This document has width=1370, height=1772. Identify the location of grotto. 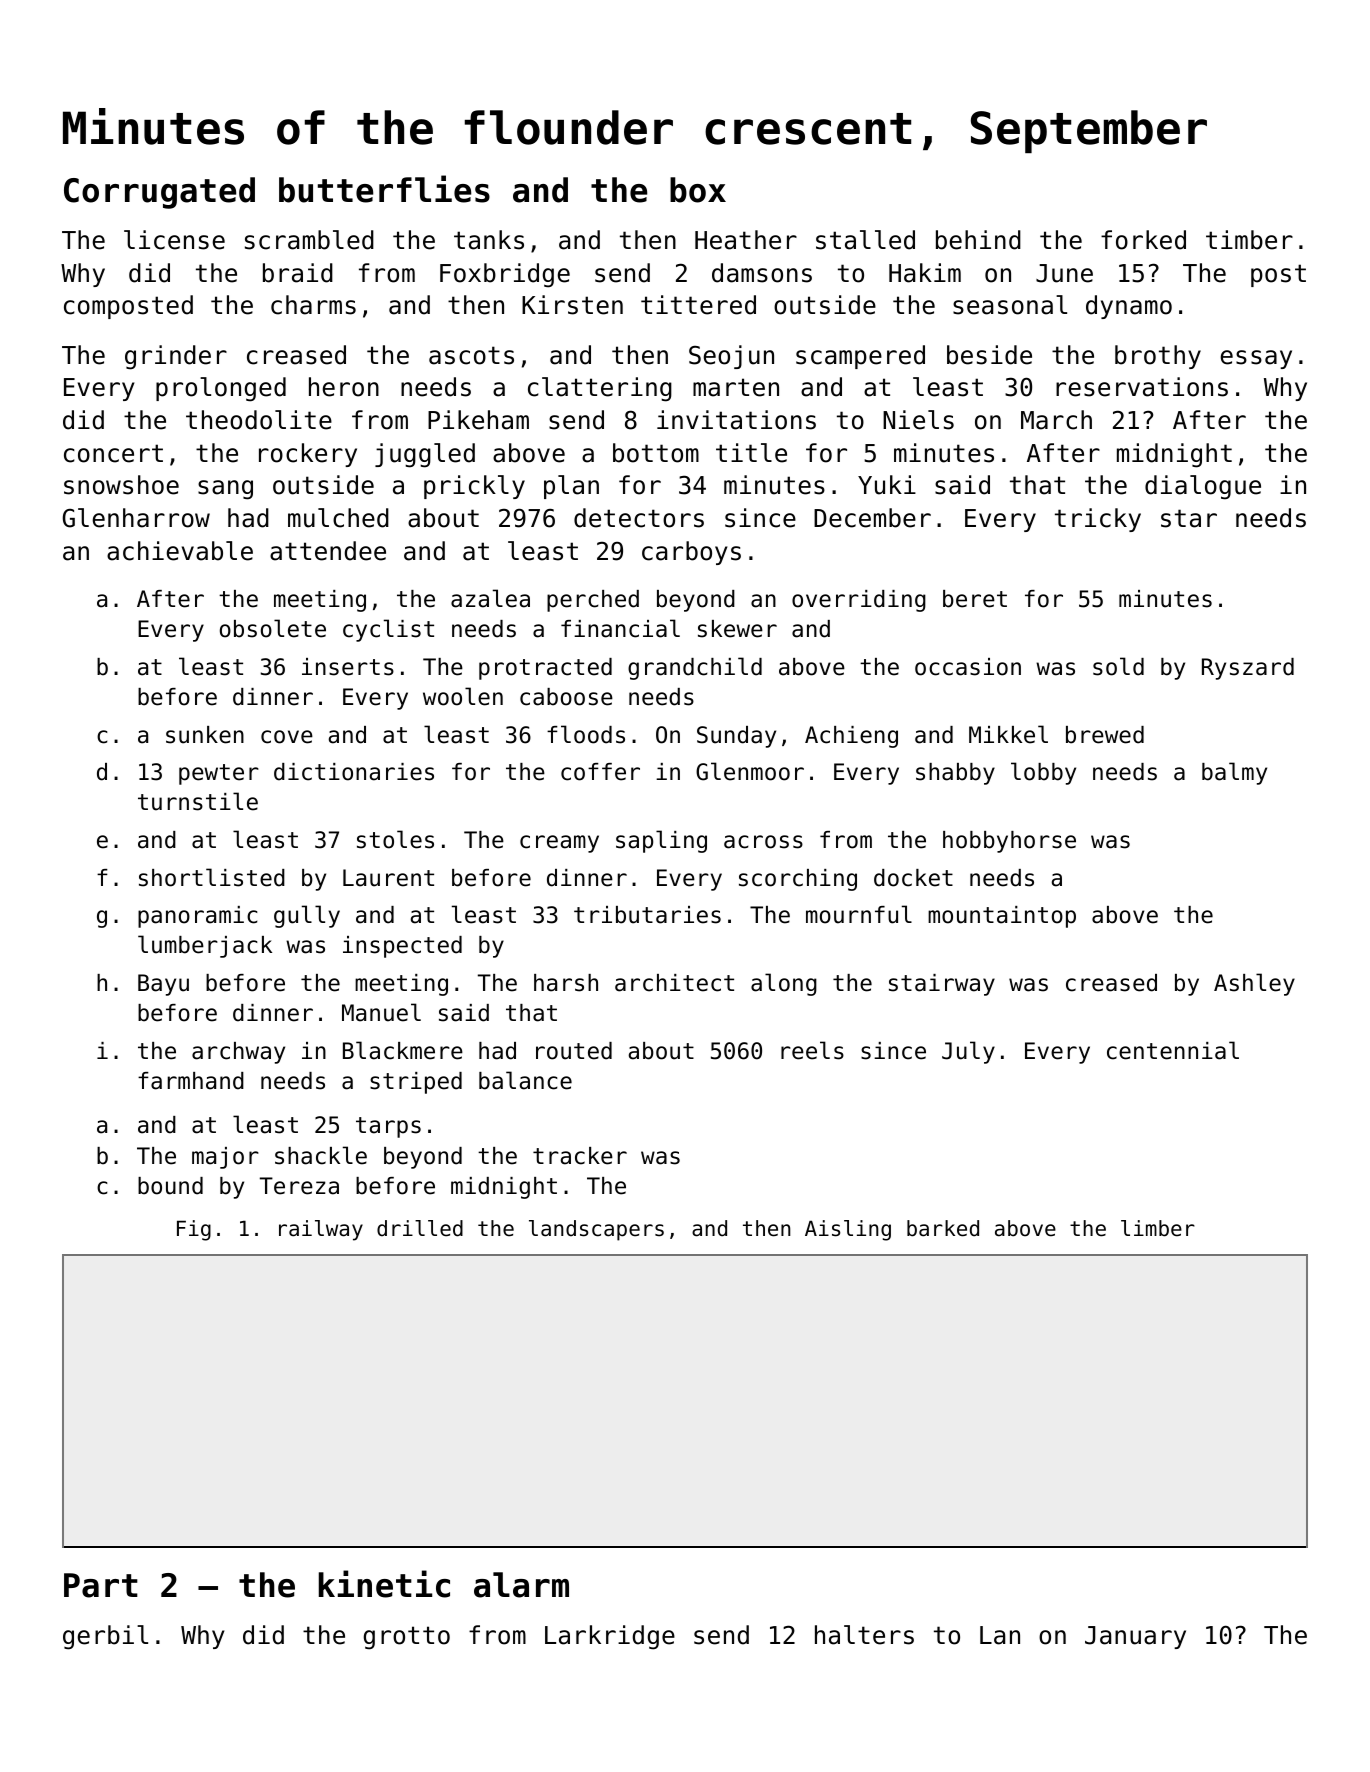
(407, 1638).
